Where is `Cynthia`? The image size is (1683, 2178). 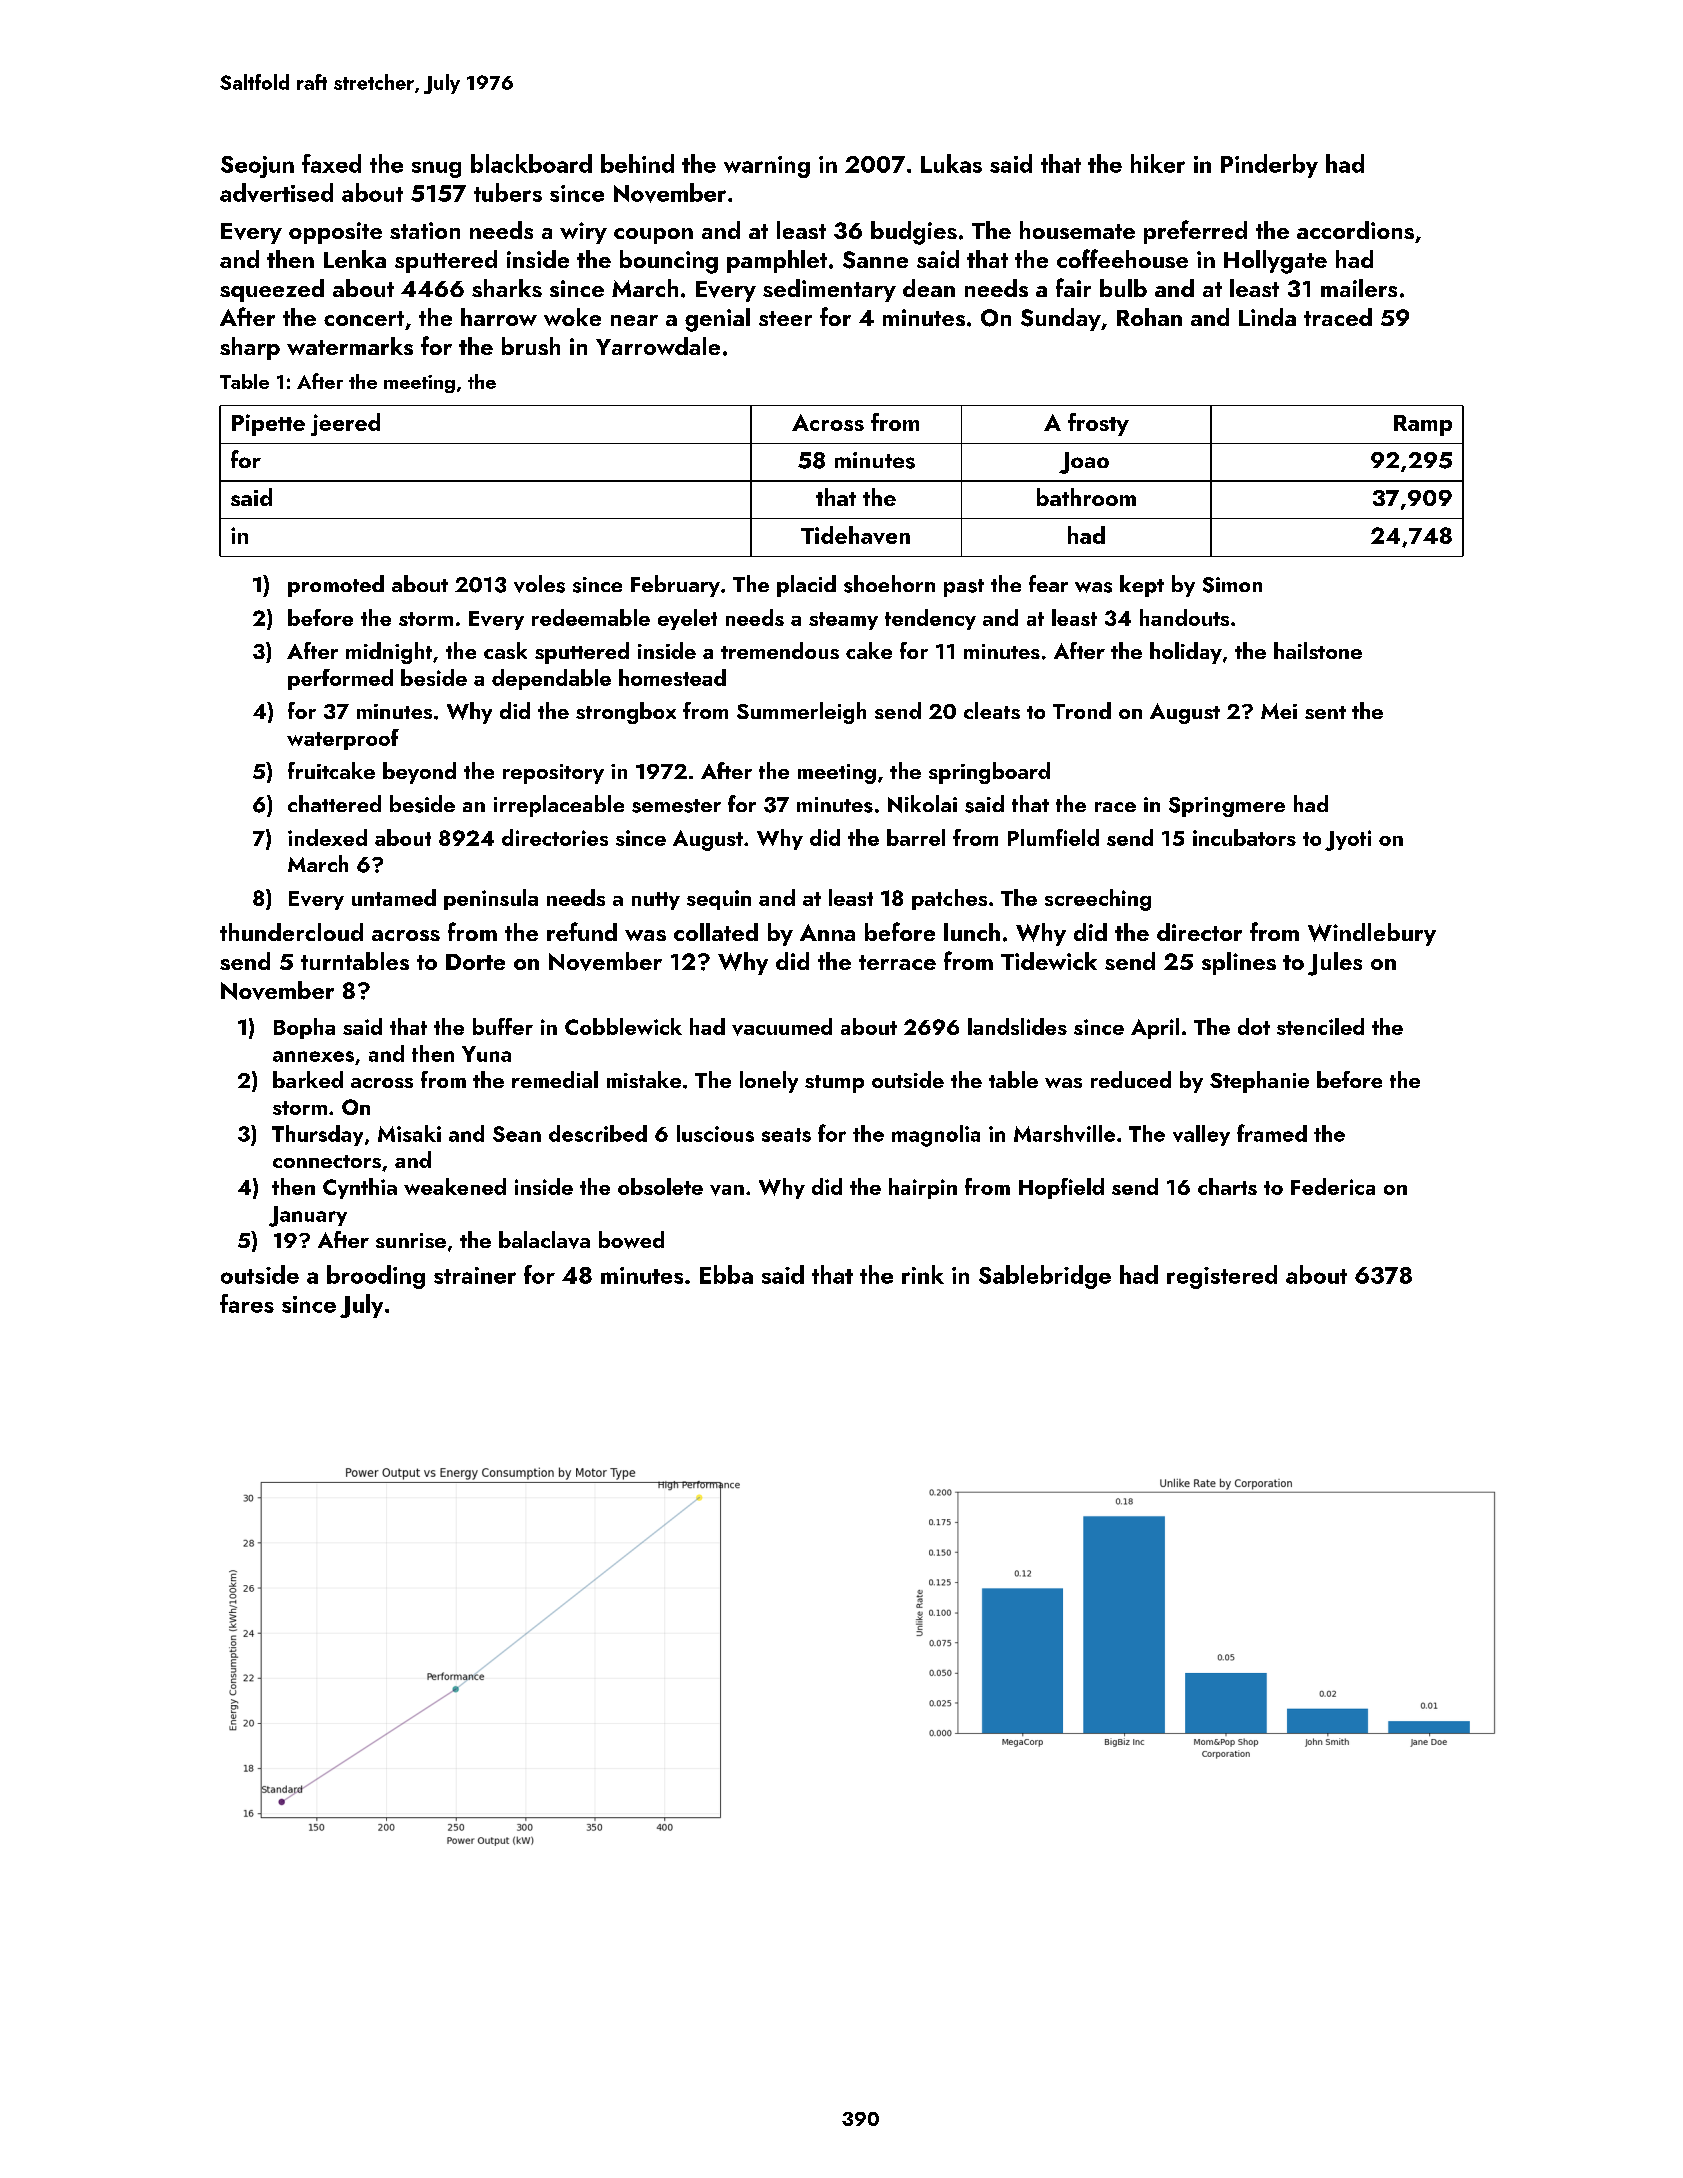 Cynthia is located at coordinates (360, 1188).
